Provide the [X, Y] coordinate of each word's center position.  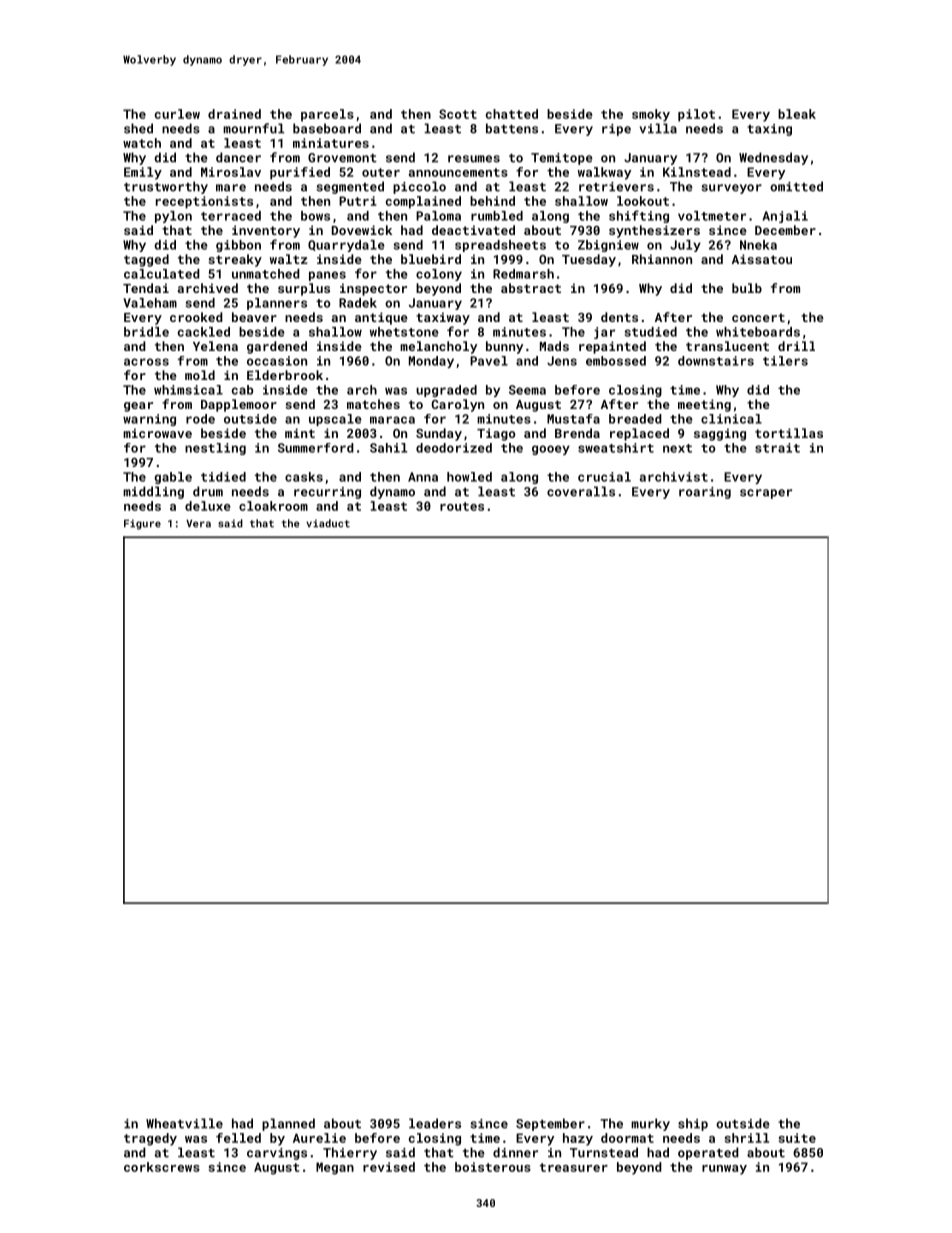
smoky [651, 115]
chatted [512, 114]
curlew [177, 114]
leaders [435, 1123]
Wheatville [184, 1123]
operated [708, 1153]
